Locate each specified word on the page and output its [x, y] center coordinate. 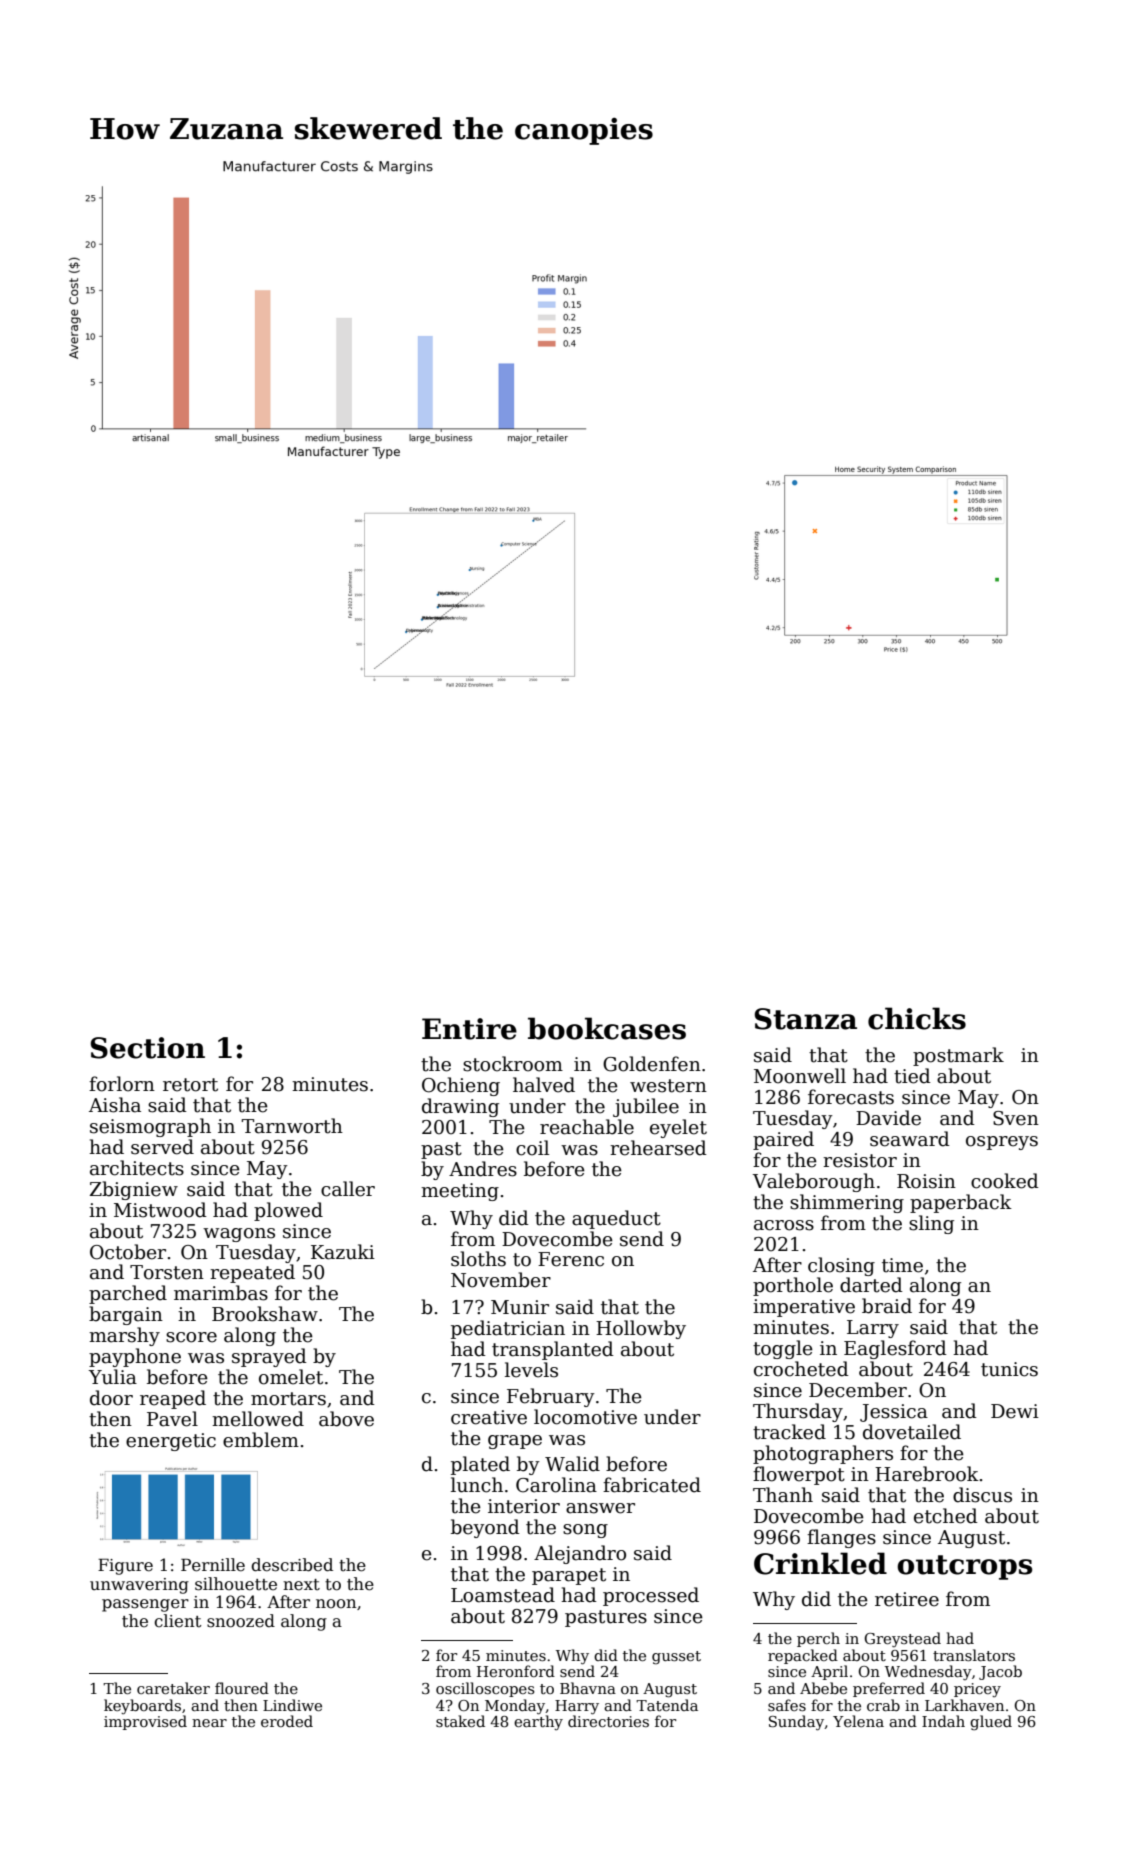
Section [147, 1048]
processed [651, 1596]
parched [128, 1294]
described [292, 1565]
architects [137, 1168]
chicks [917, 1018]
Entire [469, 1029]
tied [912, 1076]
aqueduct [616, 1219]
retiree [907, 1599]
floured [242, 1688]
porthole [793, 1286]
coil [532, 1148]
